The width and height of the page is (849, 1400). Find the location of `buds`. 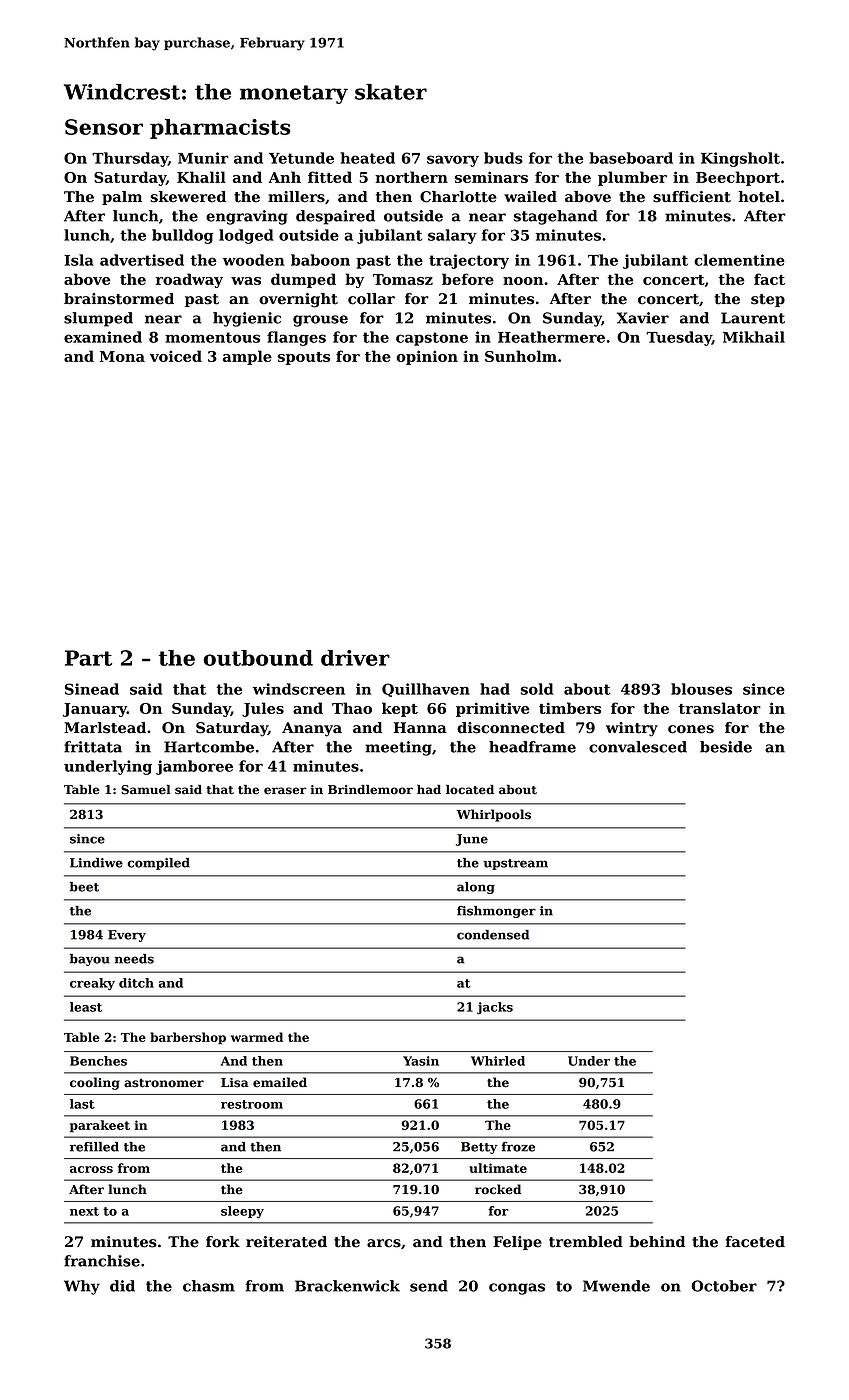

buds is located at coordinates (503, 158).
